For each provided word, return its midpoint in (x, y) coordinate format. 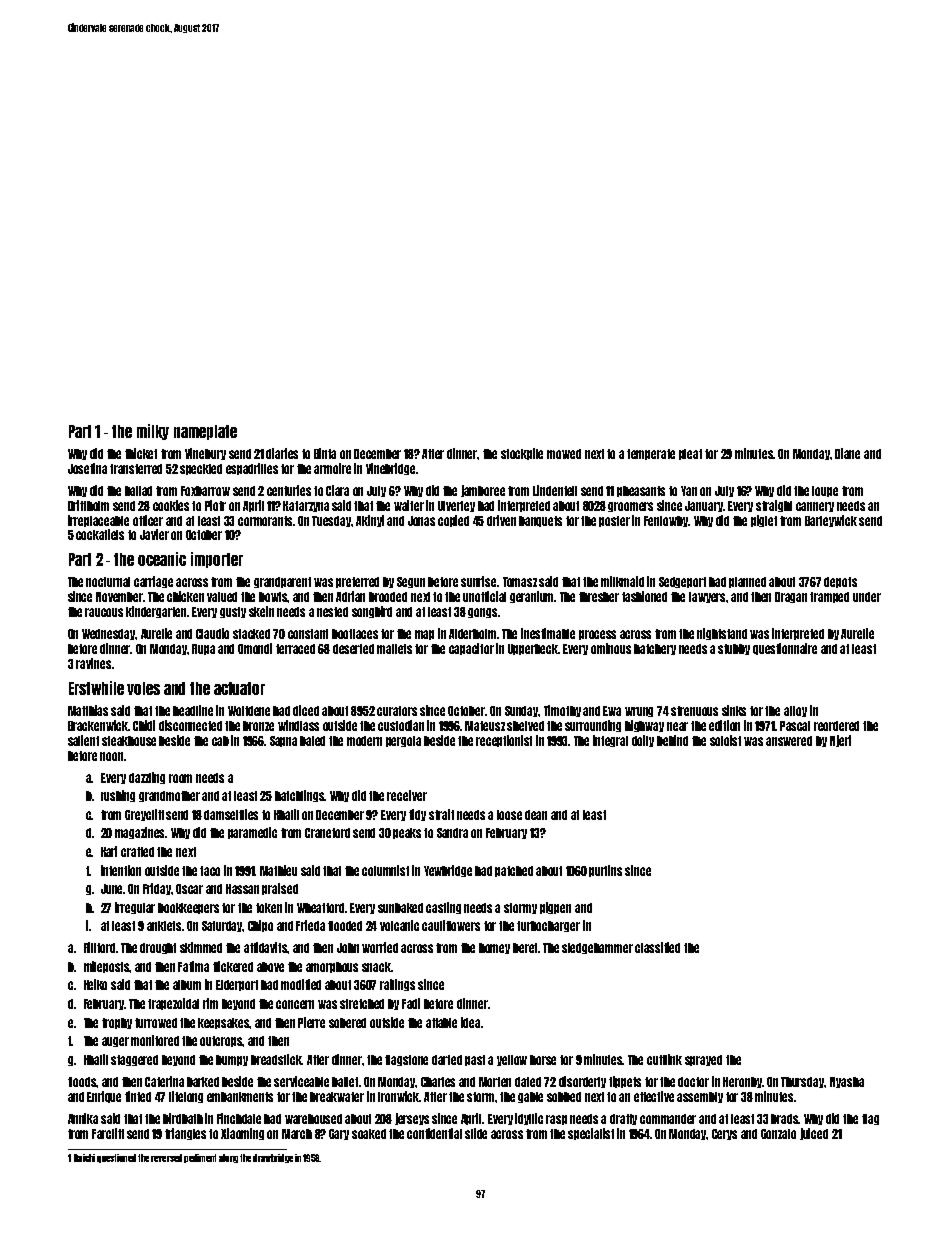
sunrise (479, 581)
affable (441, 1023)
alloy (795, 711)
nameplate (205, 432)
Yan (689, 491)
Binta (325, 453)
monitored (155, 1040)
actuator (239, 688)
